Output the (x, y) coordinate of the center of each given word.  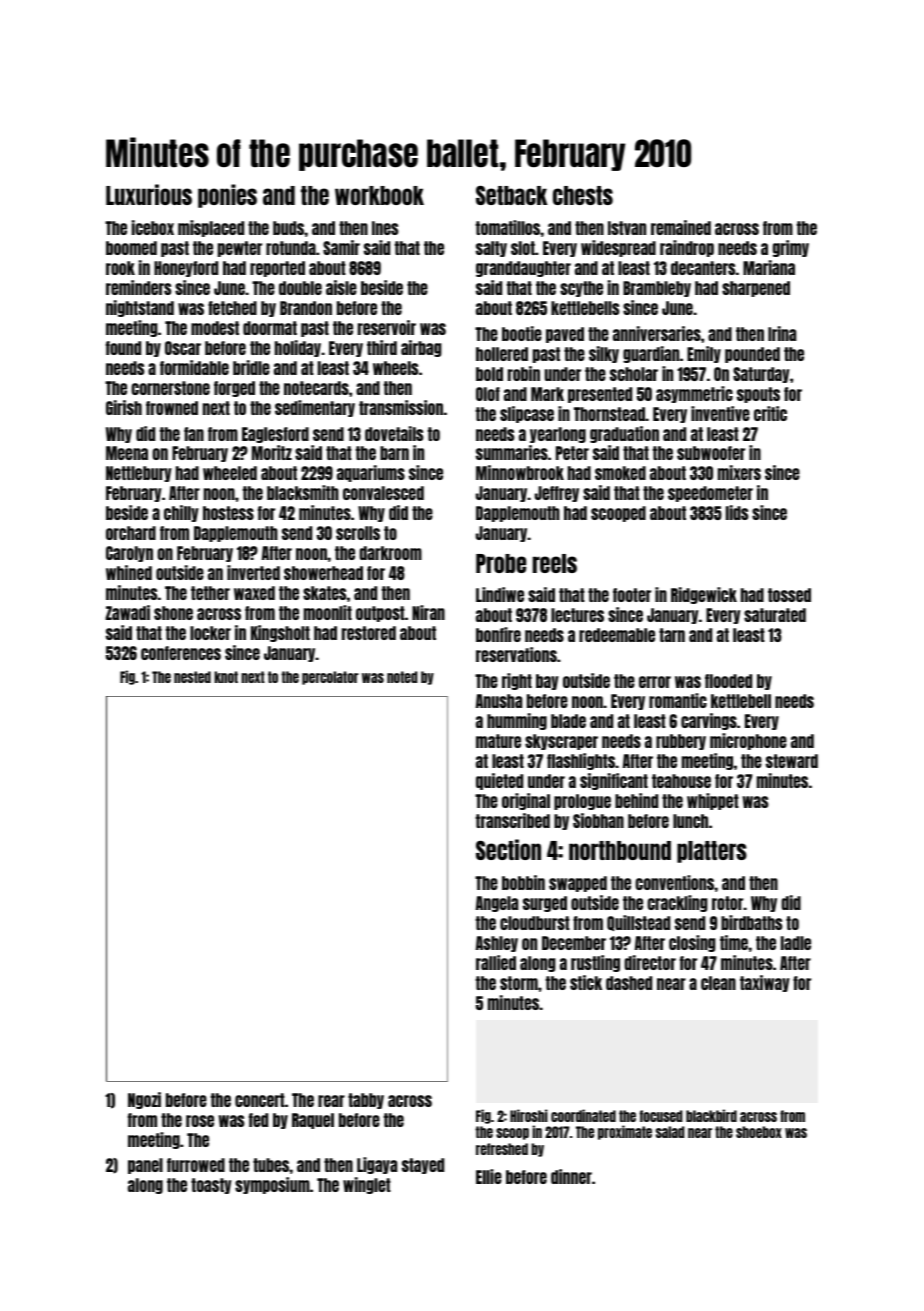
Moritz (272, 452)
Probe (501, 563)
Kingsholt (280, 633)
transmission (401, 407)
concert (260, 1100)
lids (737, 512)
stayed (423, 1166)
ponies (227, 196)
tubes (271, 1165)
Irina (782, 333)
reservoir (387, 327)
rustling (595, 963)
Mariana (769, 267)
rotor (728, 903)
